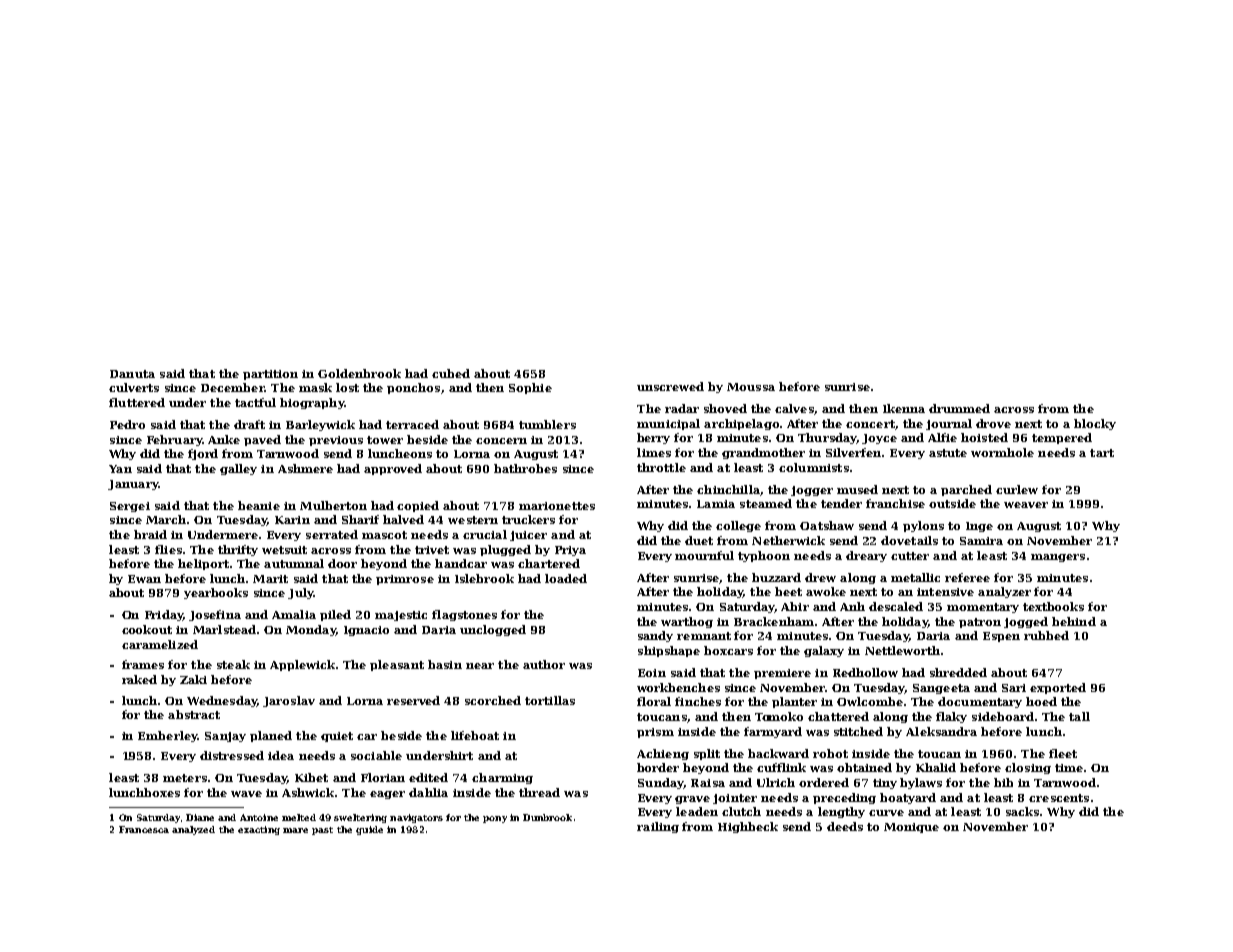 This screenshot has height=952, width=1233. Describe the element at coordinates (870, 424) in the screenshot. I see `concert` at that location.
